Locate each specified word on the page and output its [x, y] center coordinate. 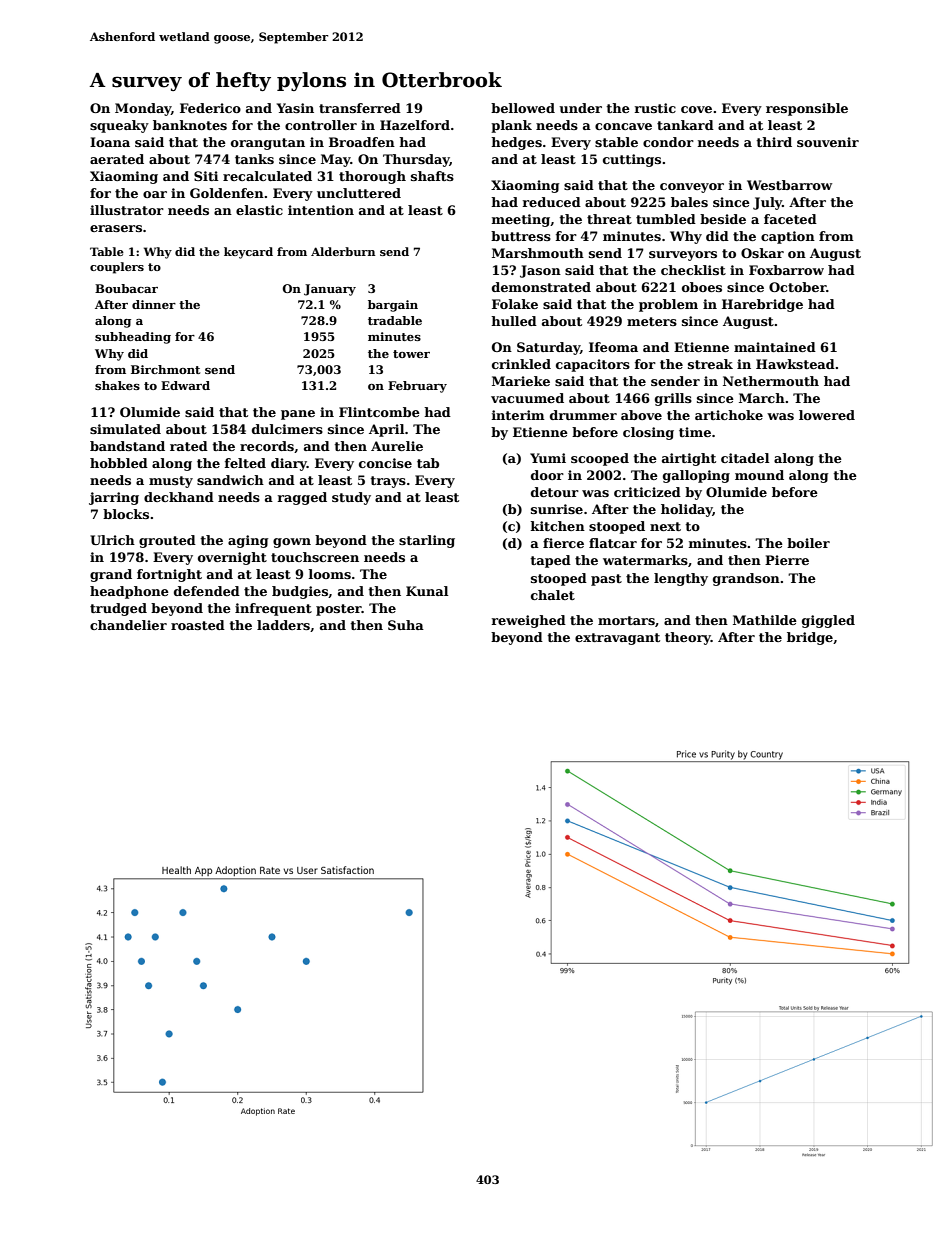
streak [710, 364]
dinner [154, 304]
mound [759, 475]
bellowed [523, 108]
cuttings [632, 160]
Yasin [295, 108]
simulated [125, 429]
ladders [283, 625]
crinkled [521, 364]
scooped [600, 459]
